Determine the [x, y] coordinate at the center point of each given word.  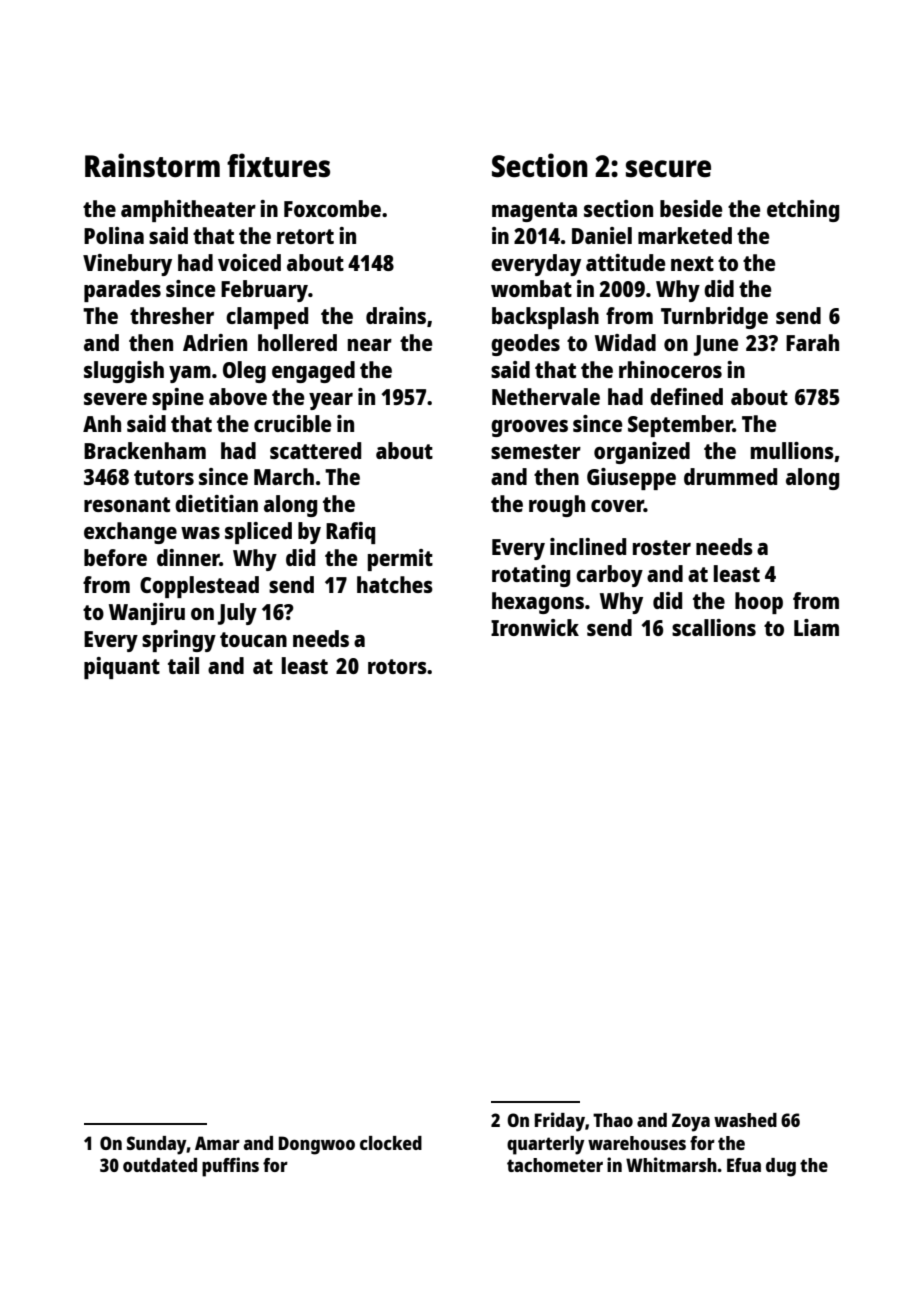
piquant [122, 668]
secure [668, 169]
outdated [160, 1165]
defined [686, 396]
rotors [397, 666]
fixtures [278, 165]
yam [190, 374]
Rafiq [350, 533]
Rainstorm [152, 165]
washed [745, 1120]
